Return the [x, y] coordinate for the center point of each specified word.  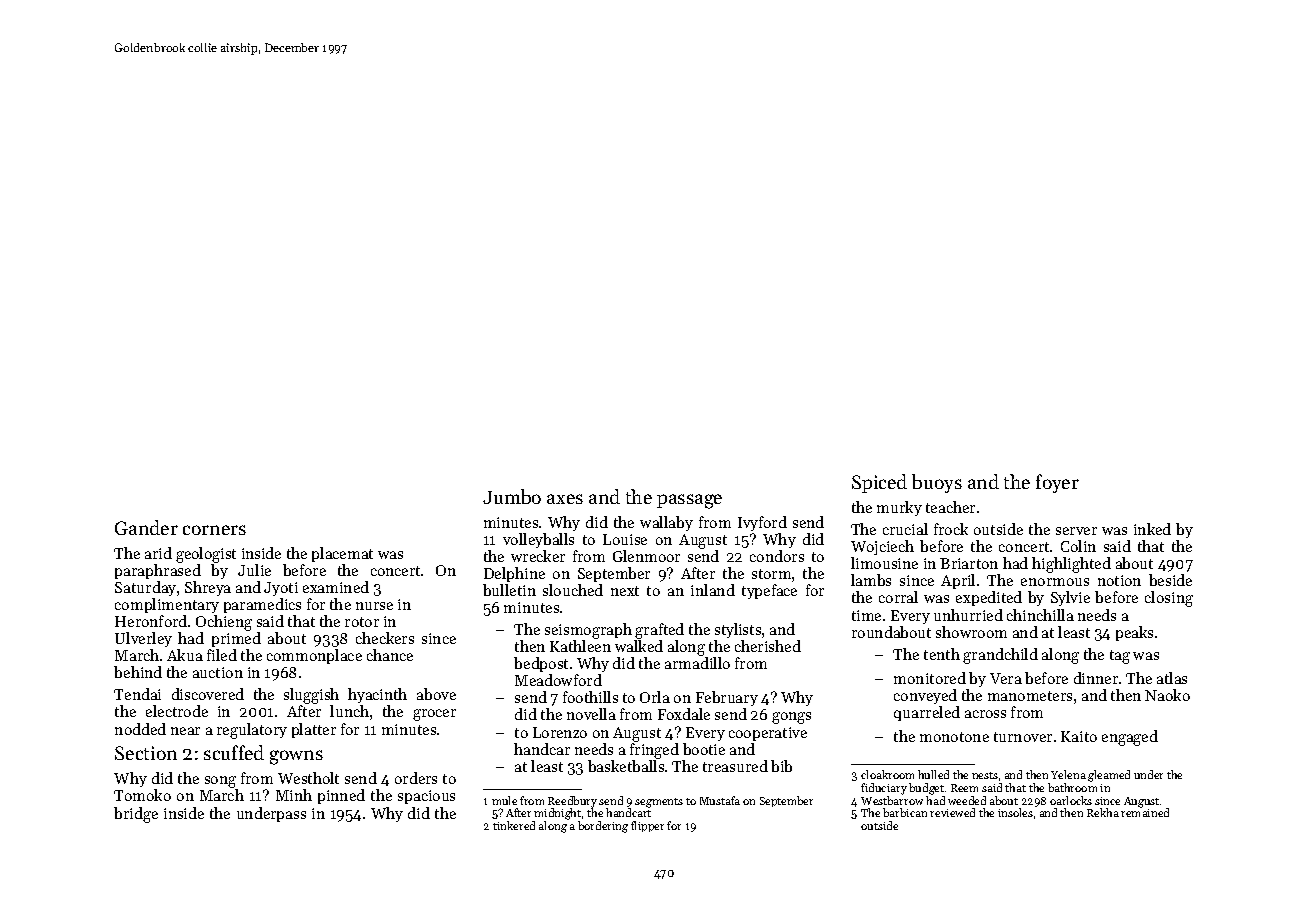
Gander [146, 527]
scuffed [234, 752]
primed [236, 639]
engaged [1130, 738]
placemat [342, 554]
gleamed [1109, 776]
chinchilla [1040, 615]
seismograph [588, 631]
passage [689, 501]
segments [659, 803]
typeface [769, 591]
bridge [136, 815]
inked [1152, 529]
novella [591, 714]
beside [1170, 580]
